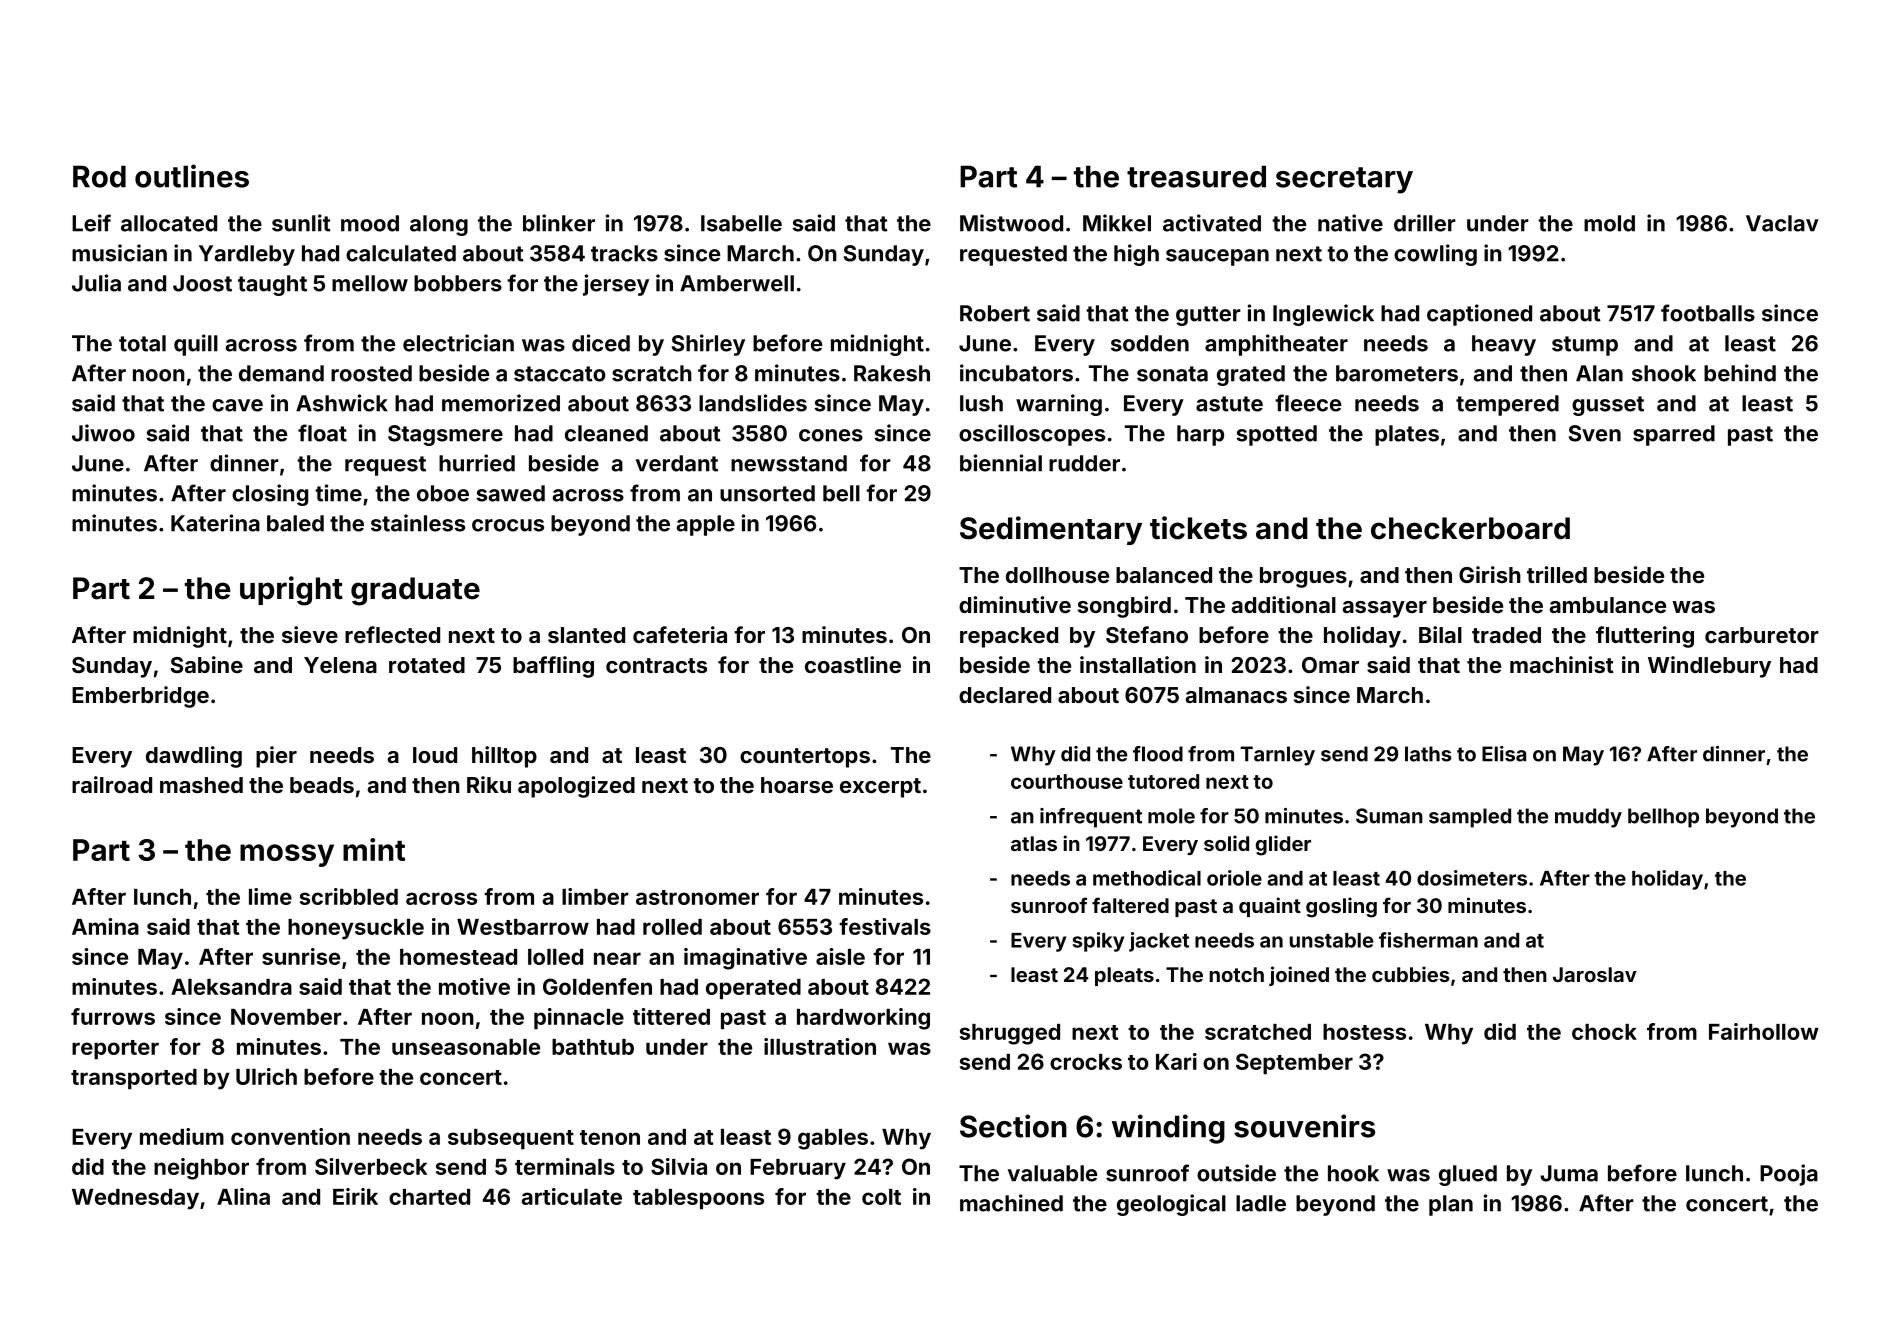 The height and width of the screenshot is (1337, 1890). What do you see at coordinates (1196, 176) in the screenshot?
I see `treasured` at bounding box center [1196, 176].
